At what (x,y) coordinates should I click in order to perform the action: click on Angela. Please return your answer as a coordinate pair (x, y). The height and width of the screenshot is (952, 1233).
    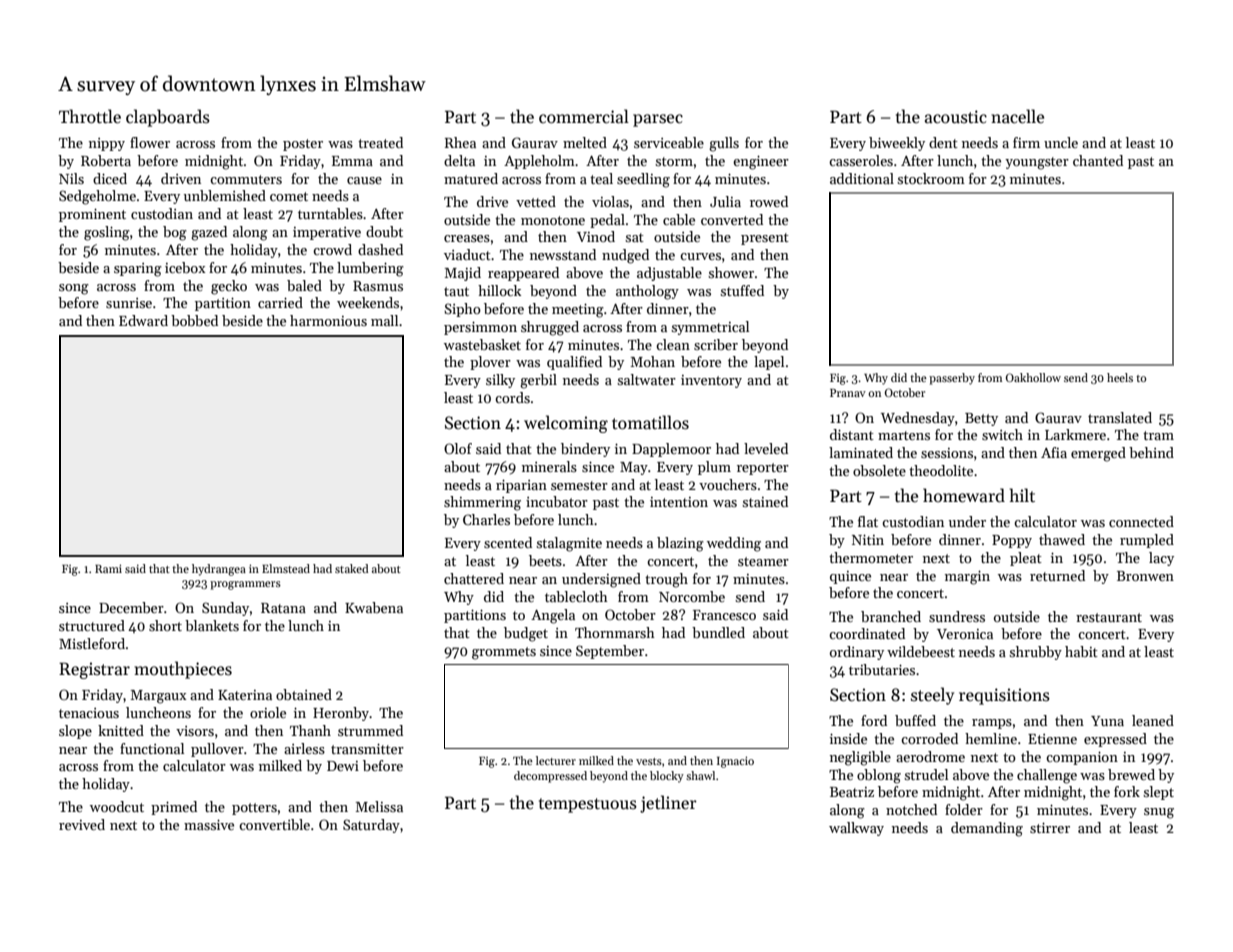
    Looking at the image, I should click on (553, 616).
